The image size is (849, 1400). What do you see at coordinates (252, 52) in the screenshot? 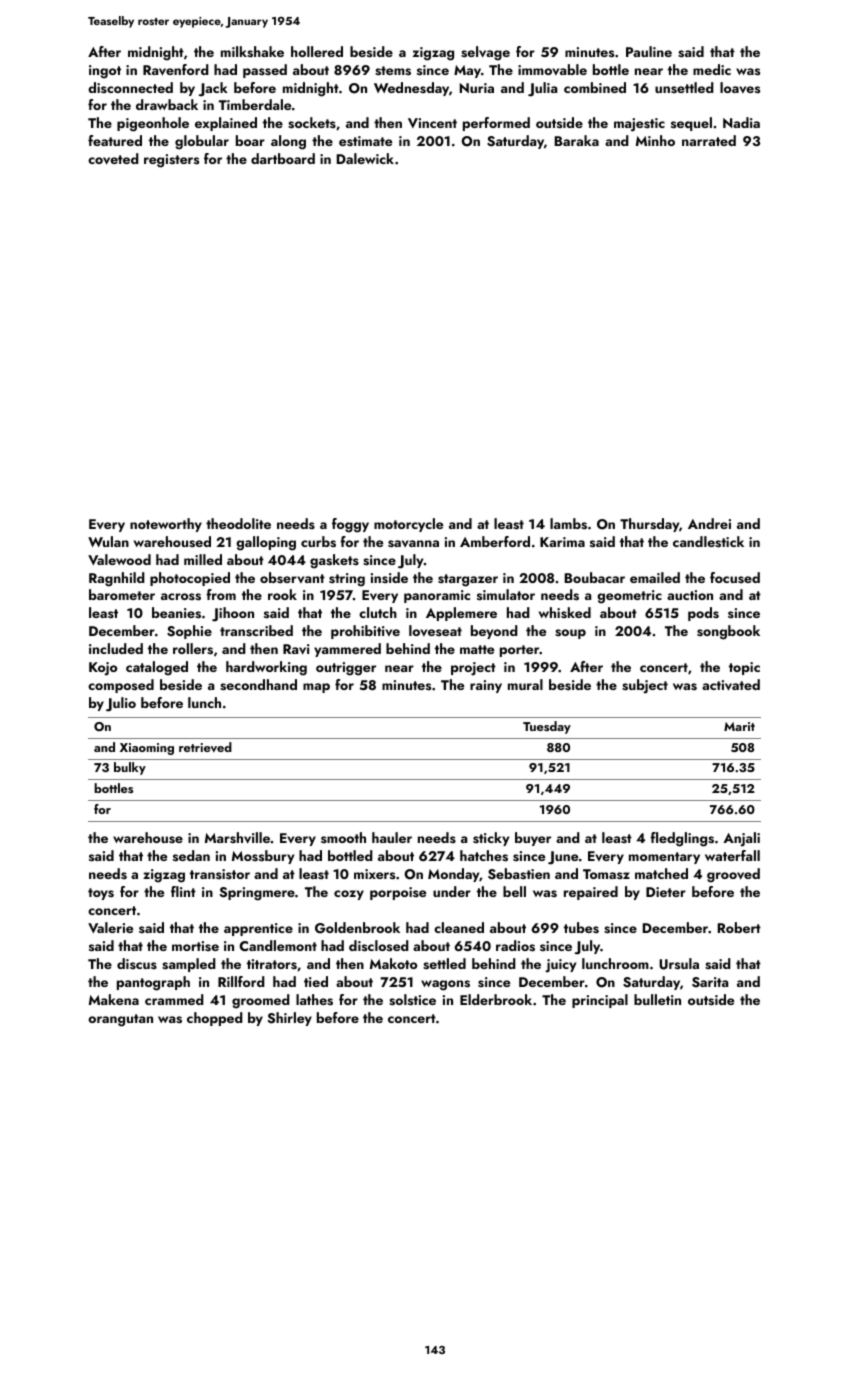
I see `milkshake` at bounding box center [252, 52].
